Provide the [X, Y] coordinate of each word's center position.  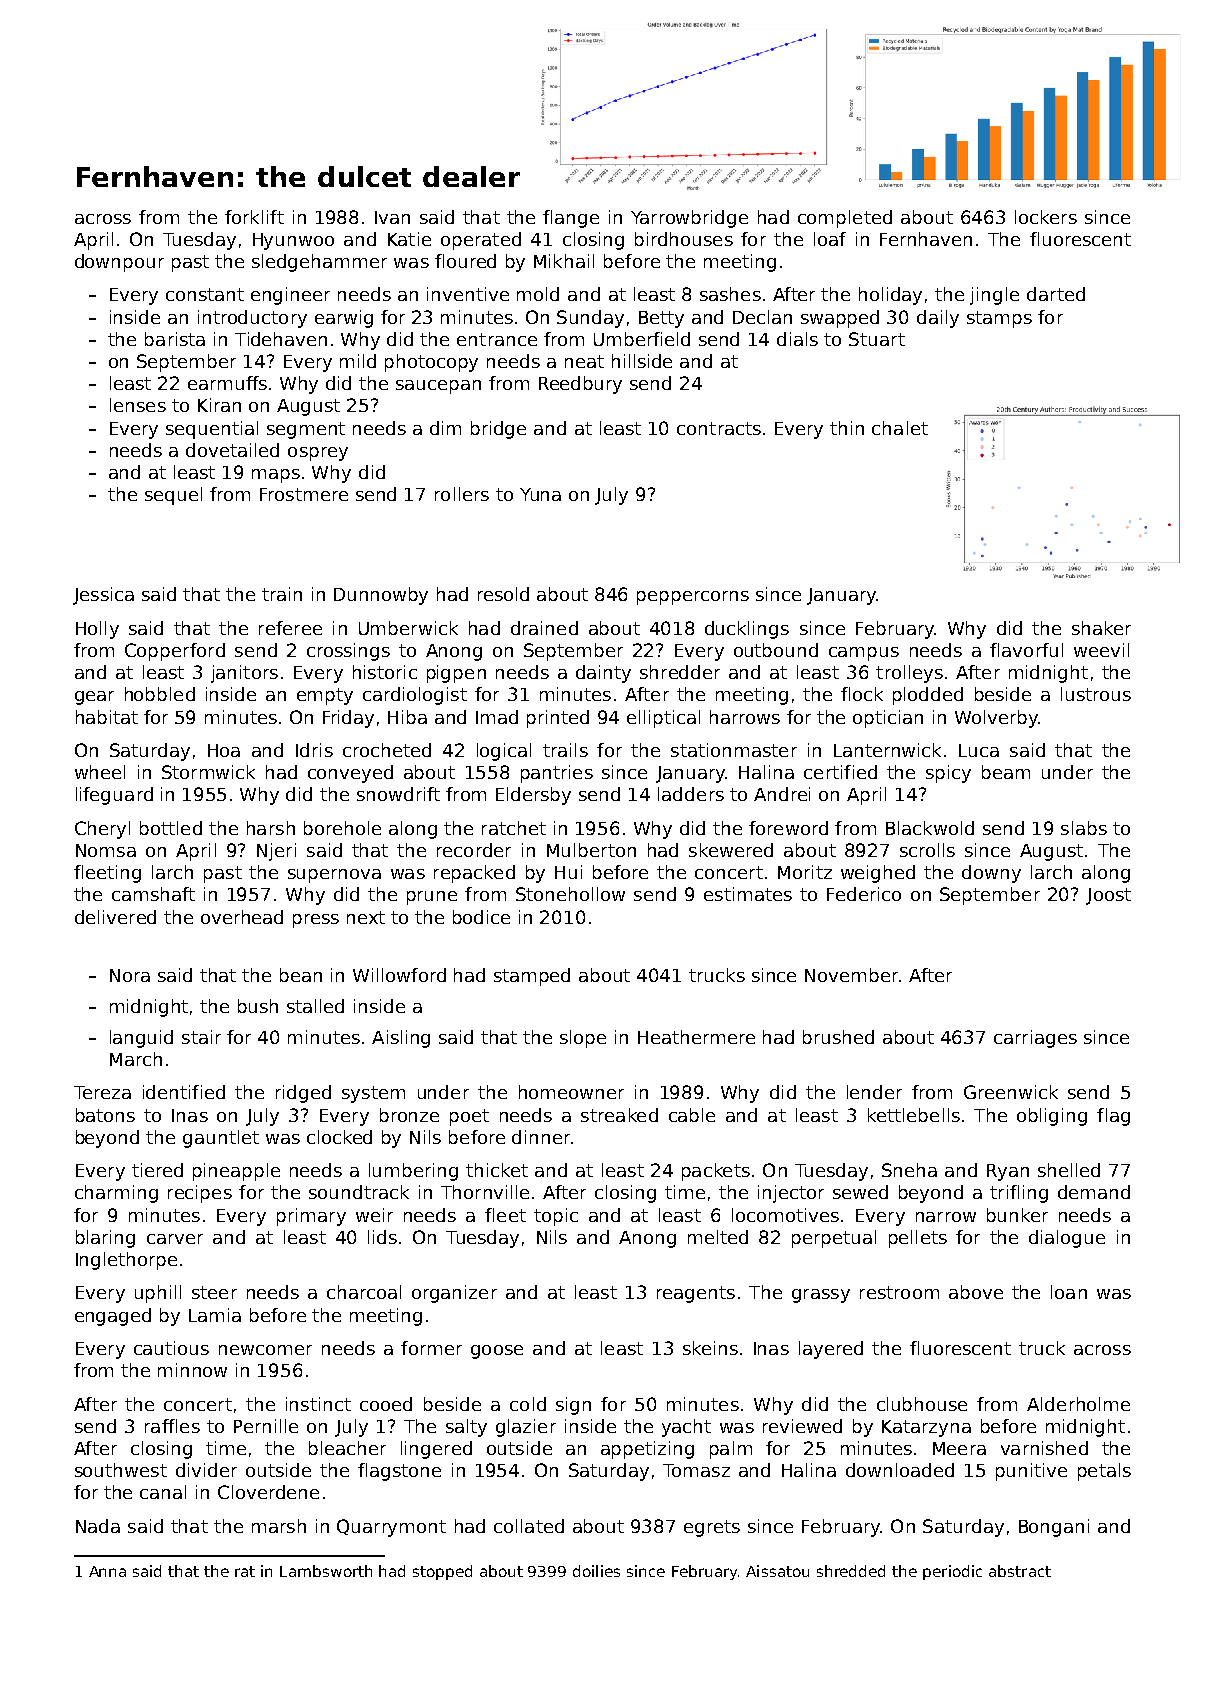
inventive [468, 294]
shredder [680, 672]
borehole [342, 828]
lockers [1046, 217]
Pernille [266, 1426]
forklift [254, 217]
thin [847, 428]
